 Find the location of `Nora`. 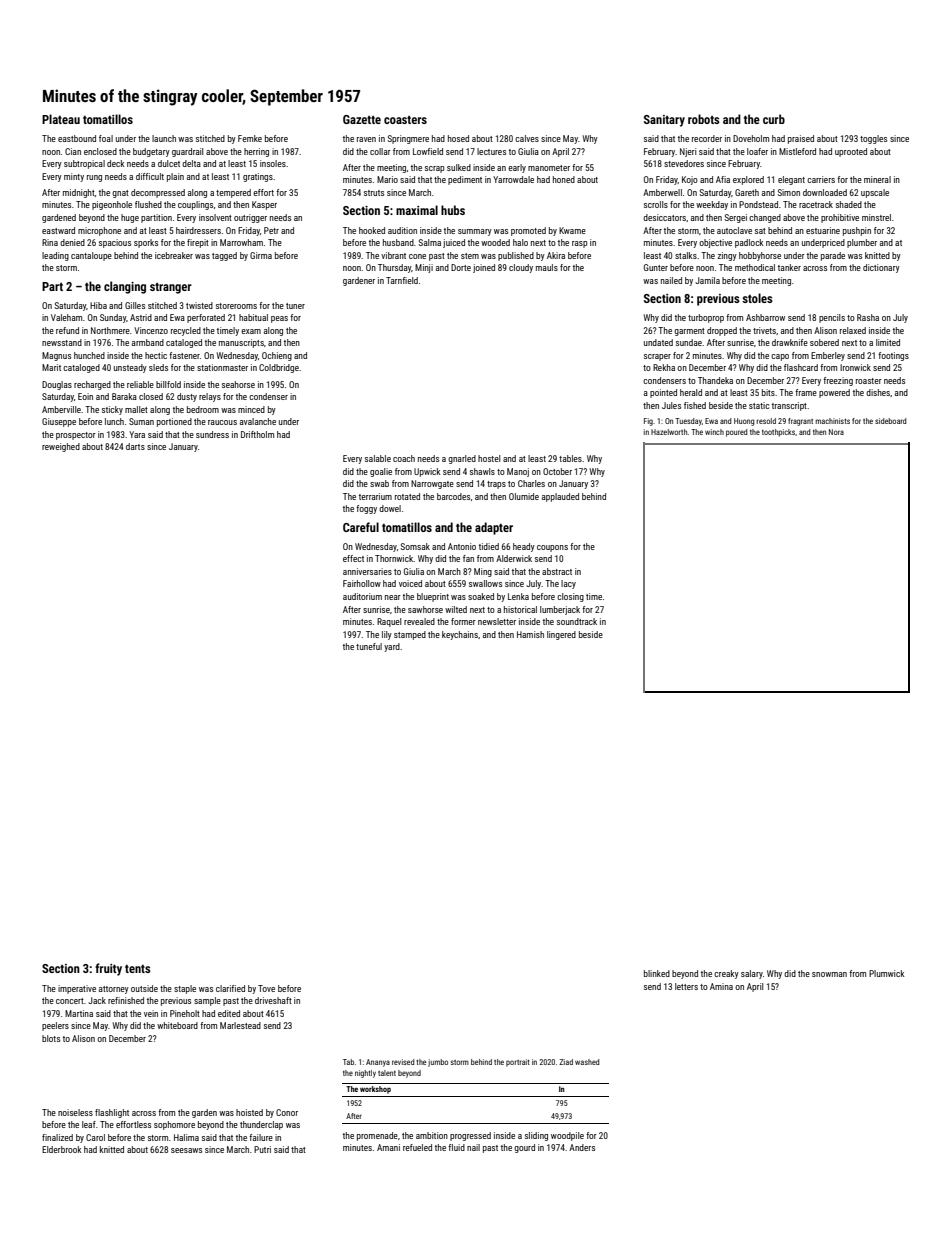

Nora is located at coordinates (836, 432).
